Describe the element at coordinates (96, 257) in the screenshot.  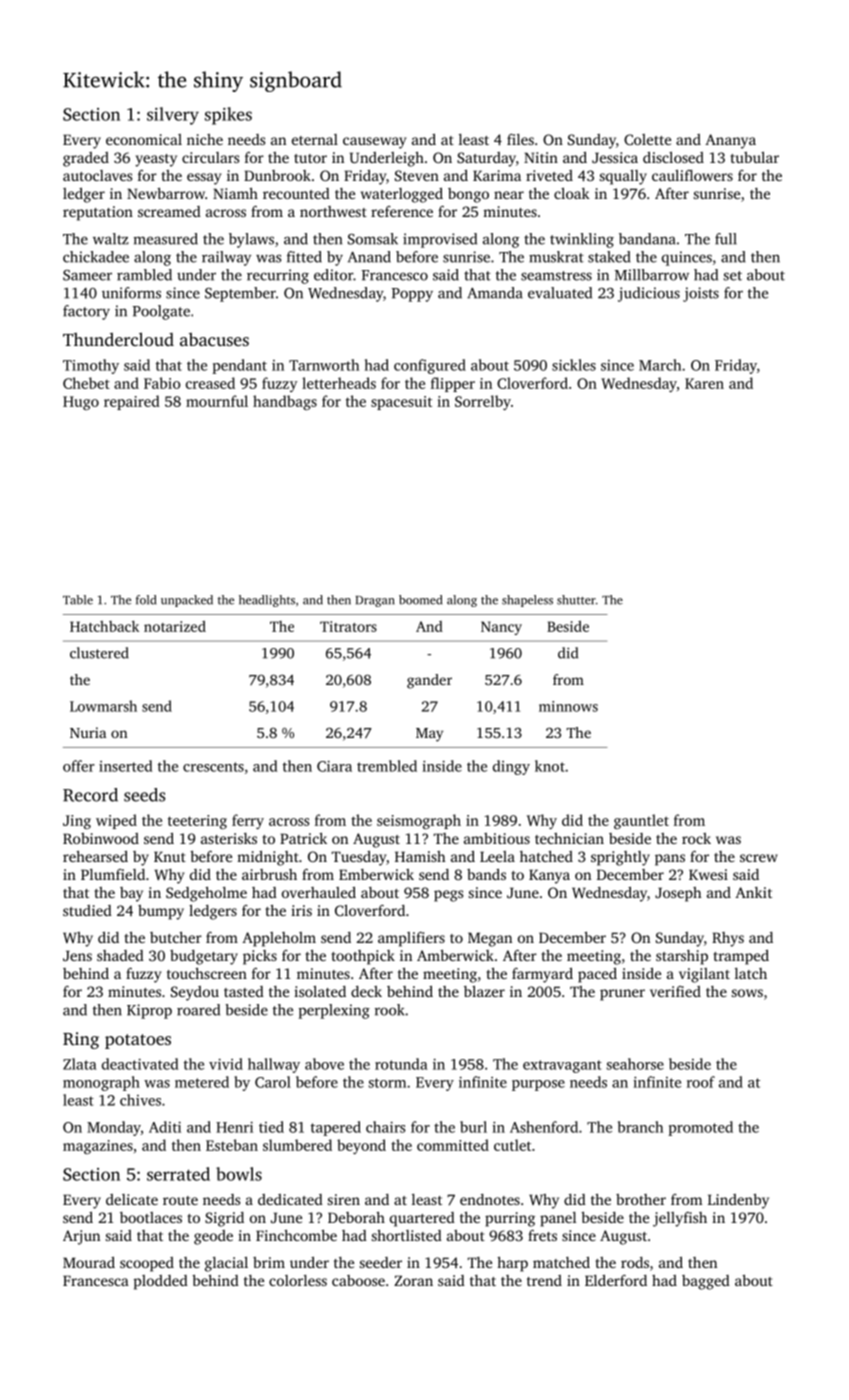
I see `chickadee` at that location.
